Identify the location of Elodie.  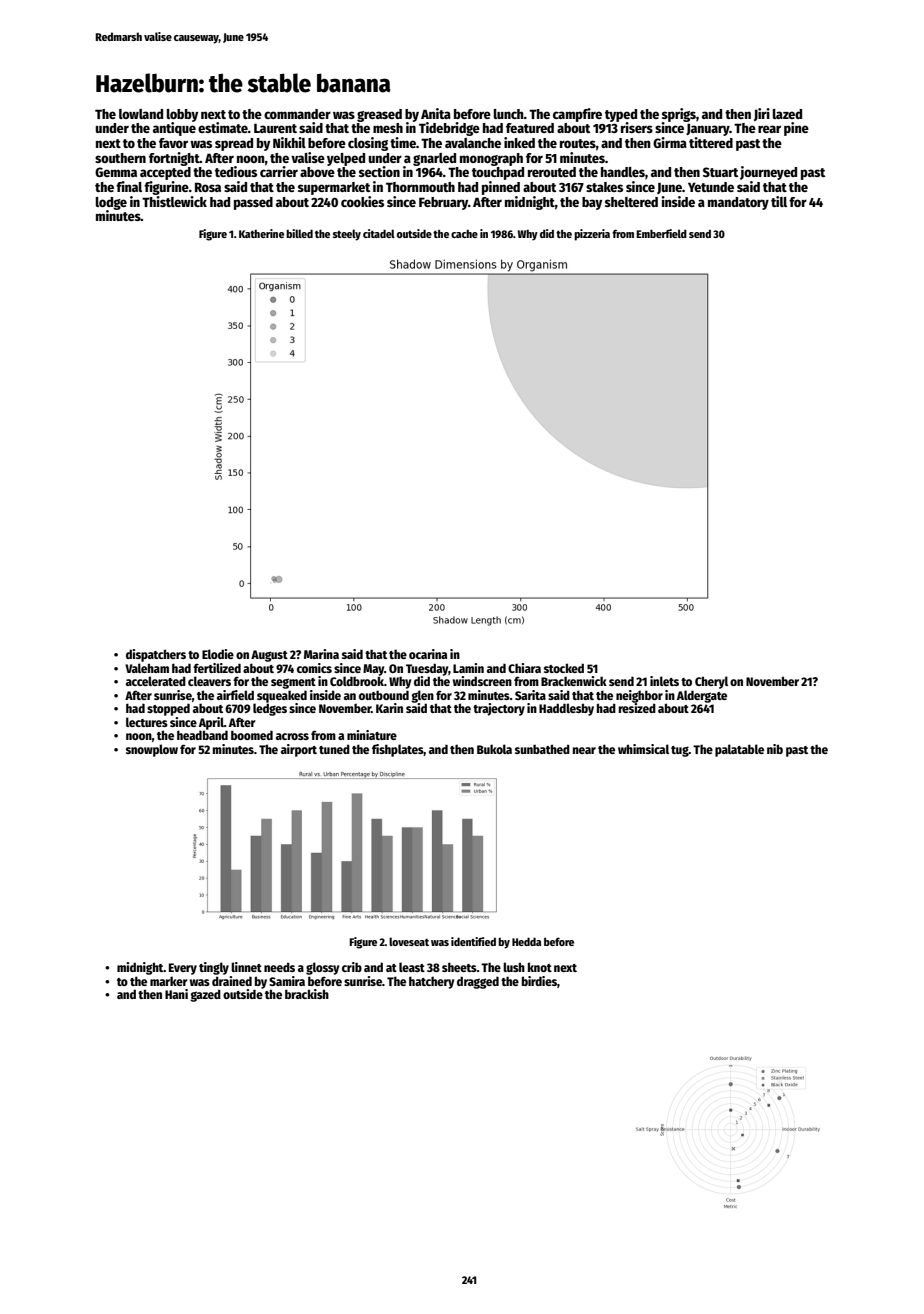
(218, 654).
